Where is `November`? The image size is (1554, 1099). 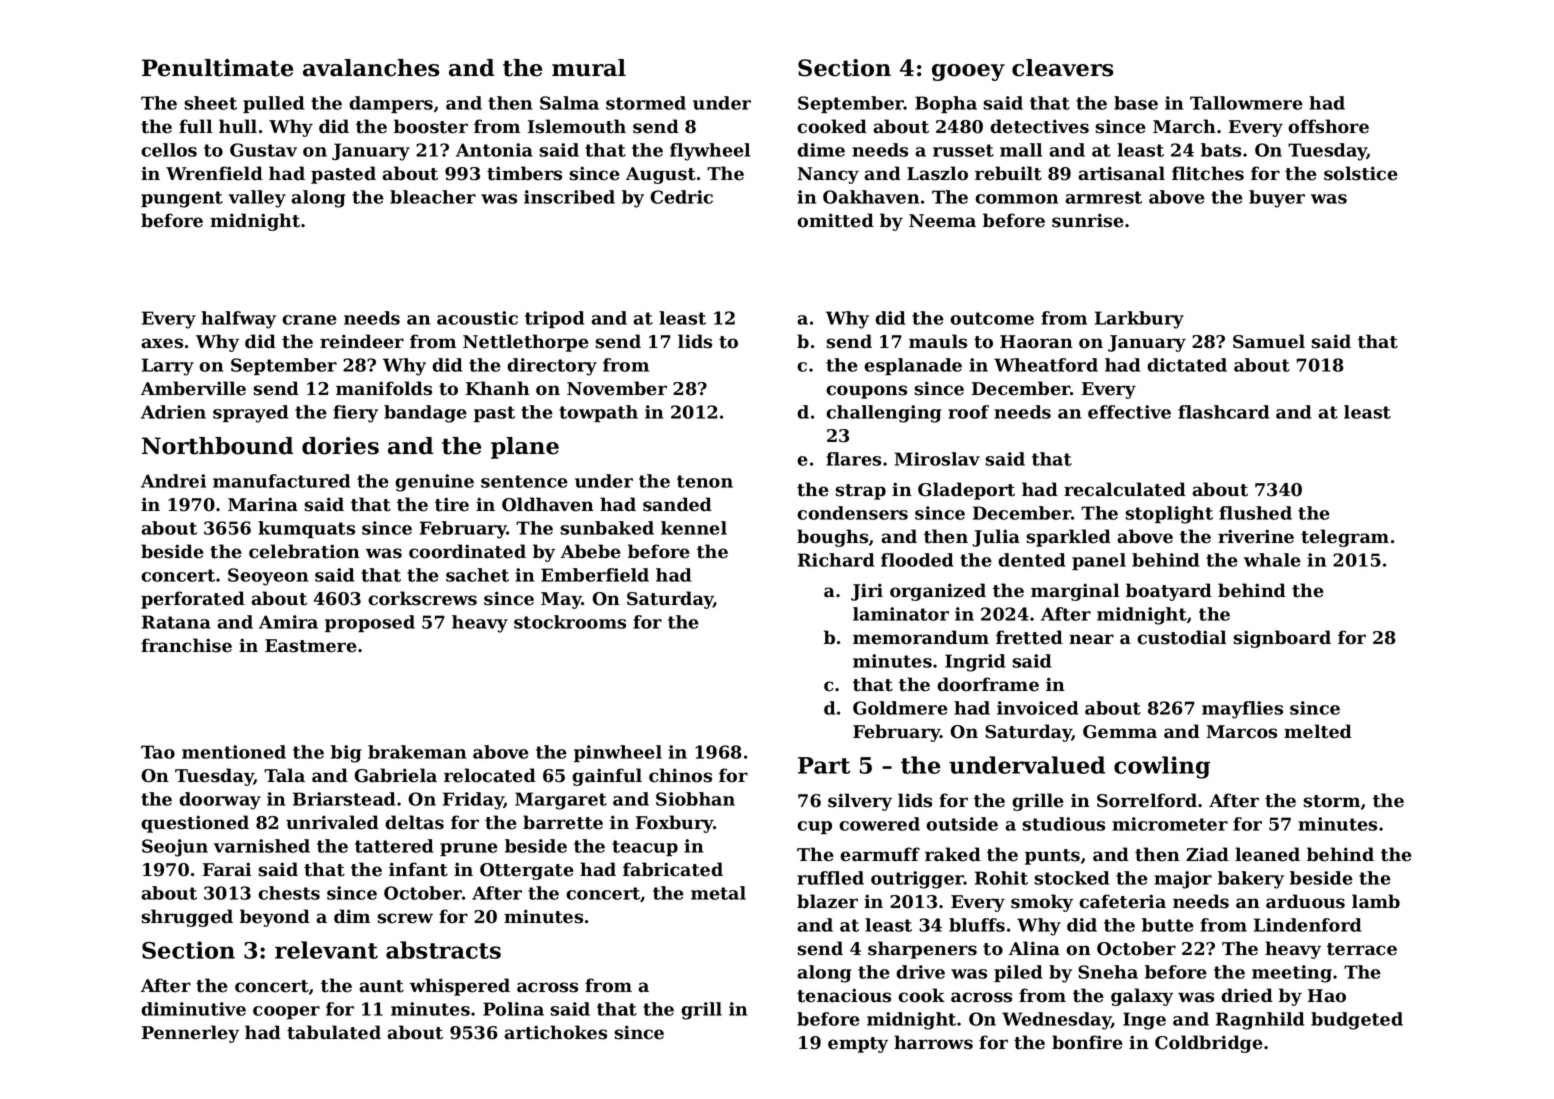 November is located at coordinates (617, 388).
